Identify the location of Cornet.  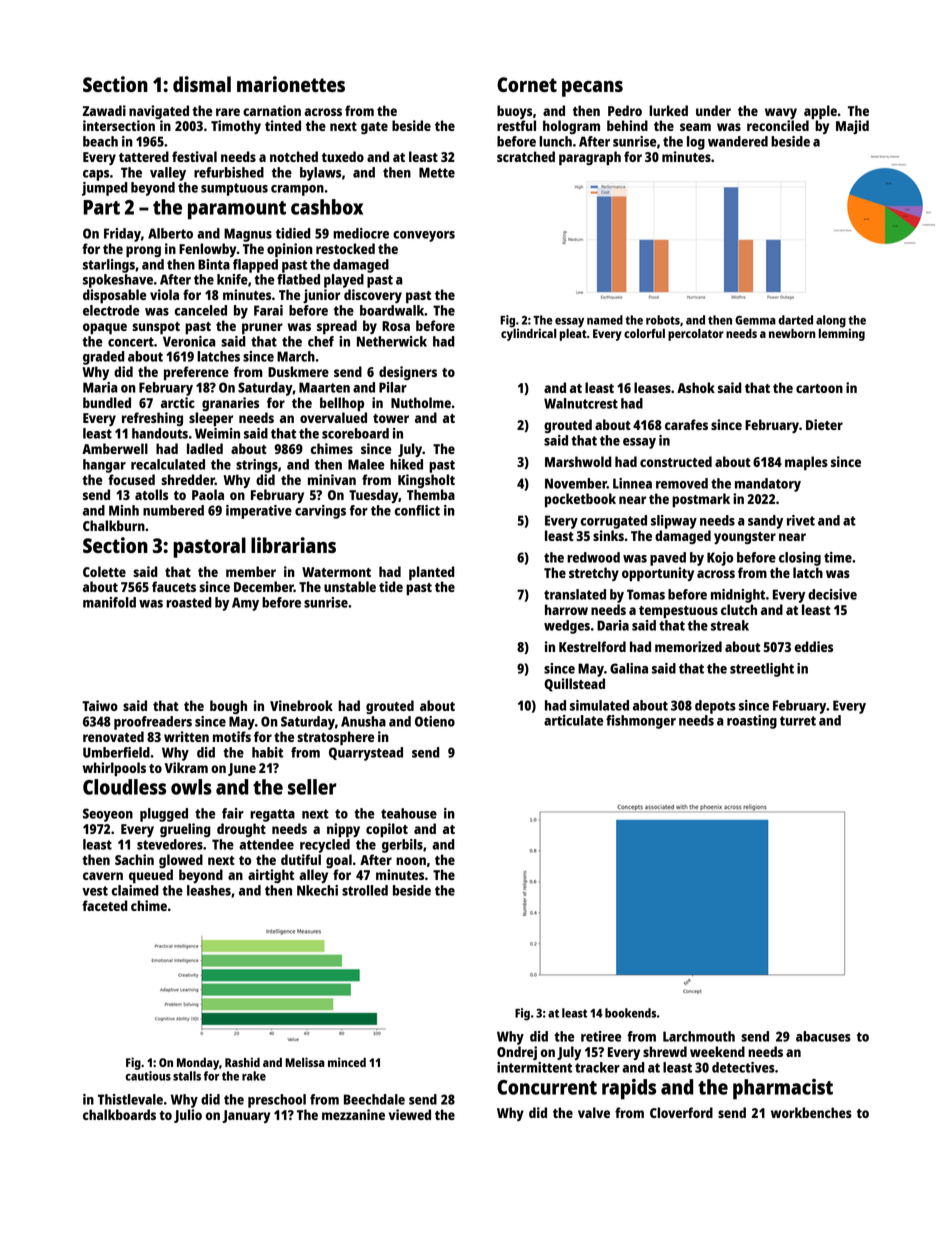
(527, 84).
